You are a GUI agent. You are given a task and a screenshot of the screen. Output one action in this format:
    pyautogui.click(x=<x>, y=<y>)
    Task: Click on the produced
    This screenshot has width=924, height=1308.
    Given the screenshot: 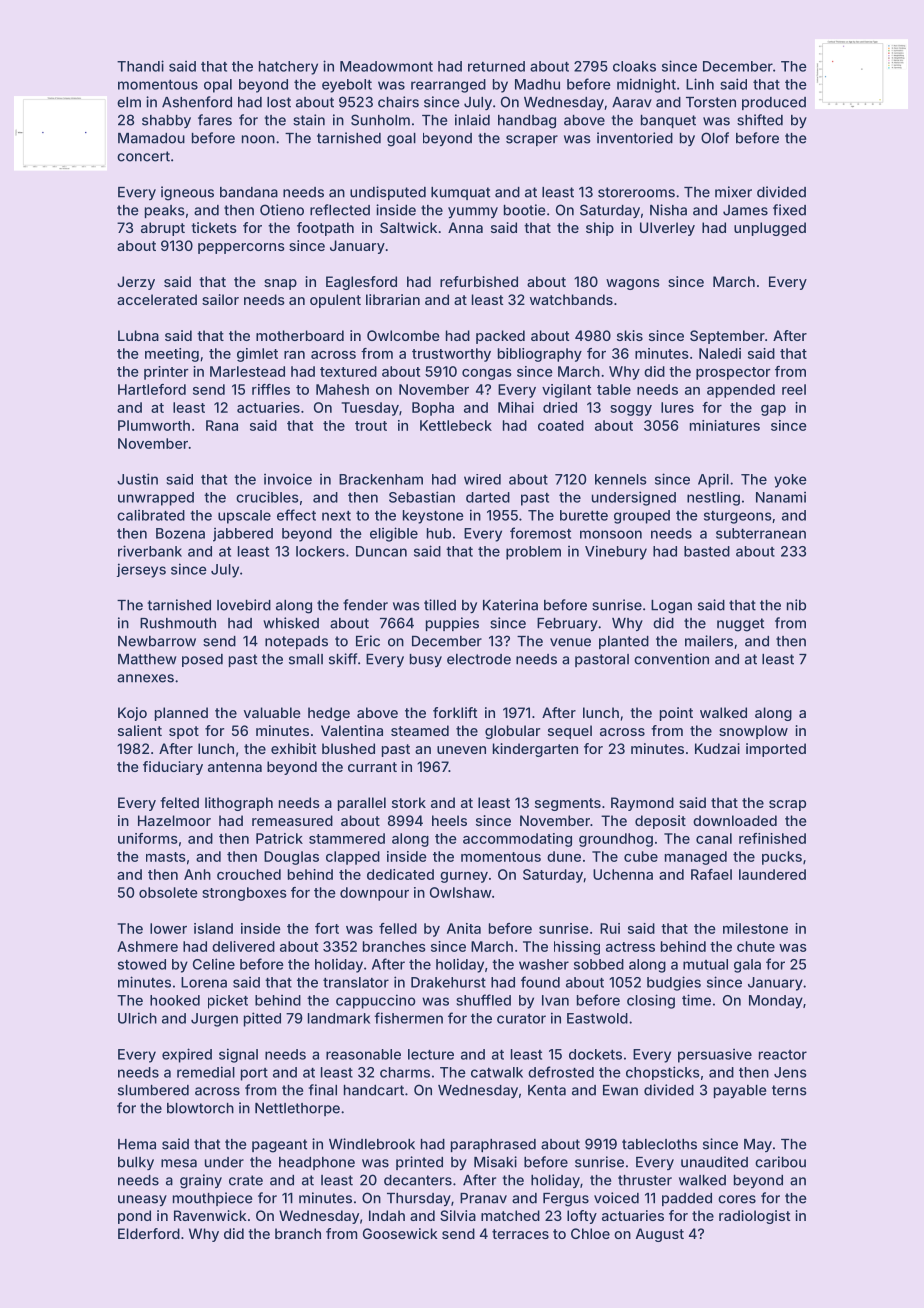 What is the action you would take?
    pyautogui.click(x=774, y=103)
